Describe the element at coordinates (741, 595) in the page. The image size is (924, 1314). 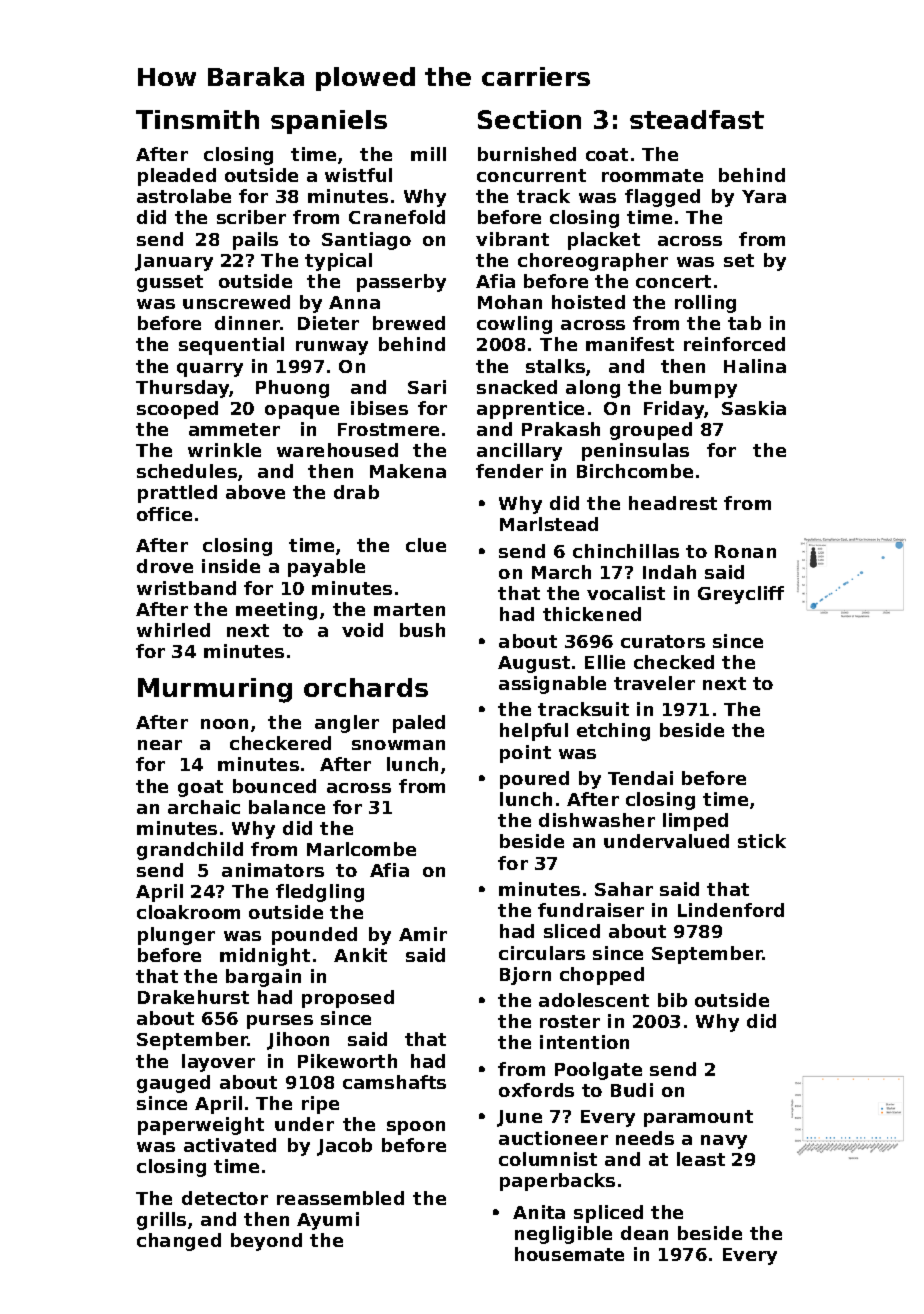
I see `Greycliff` at that location.
